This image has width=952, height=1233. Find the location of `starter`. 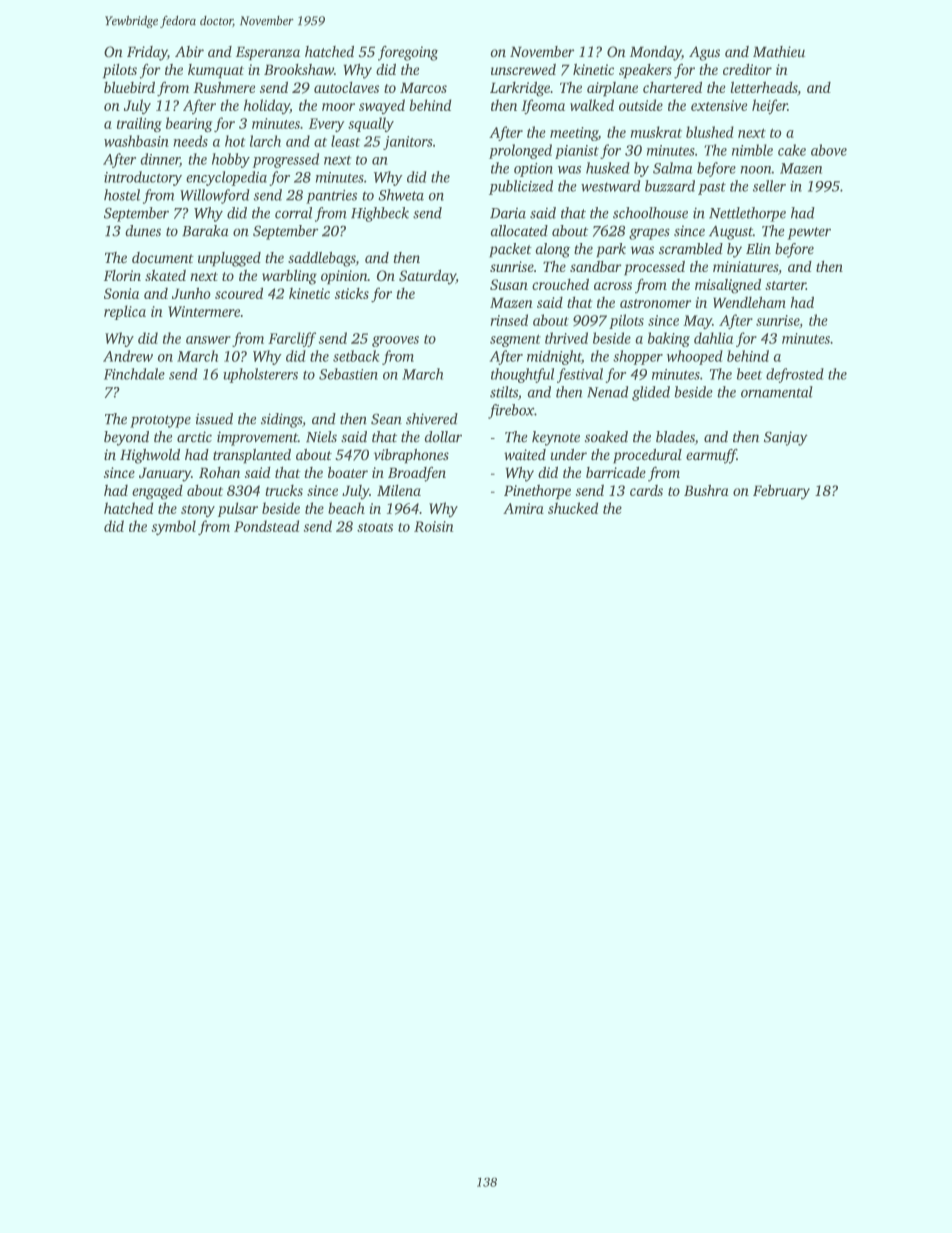

starter is located at coordinates (785, 285).
